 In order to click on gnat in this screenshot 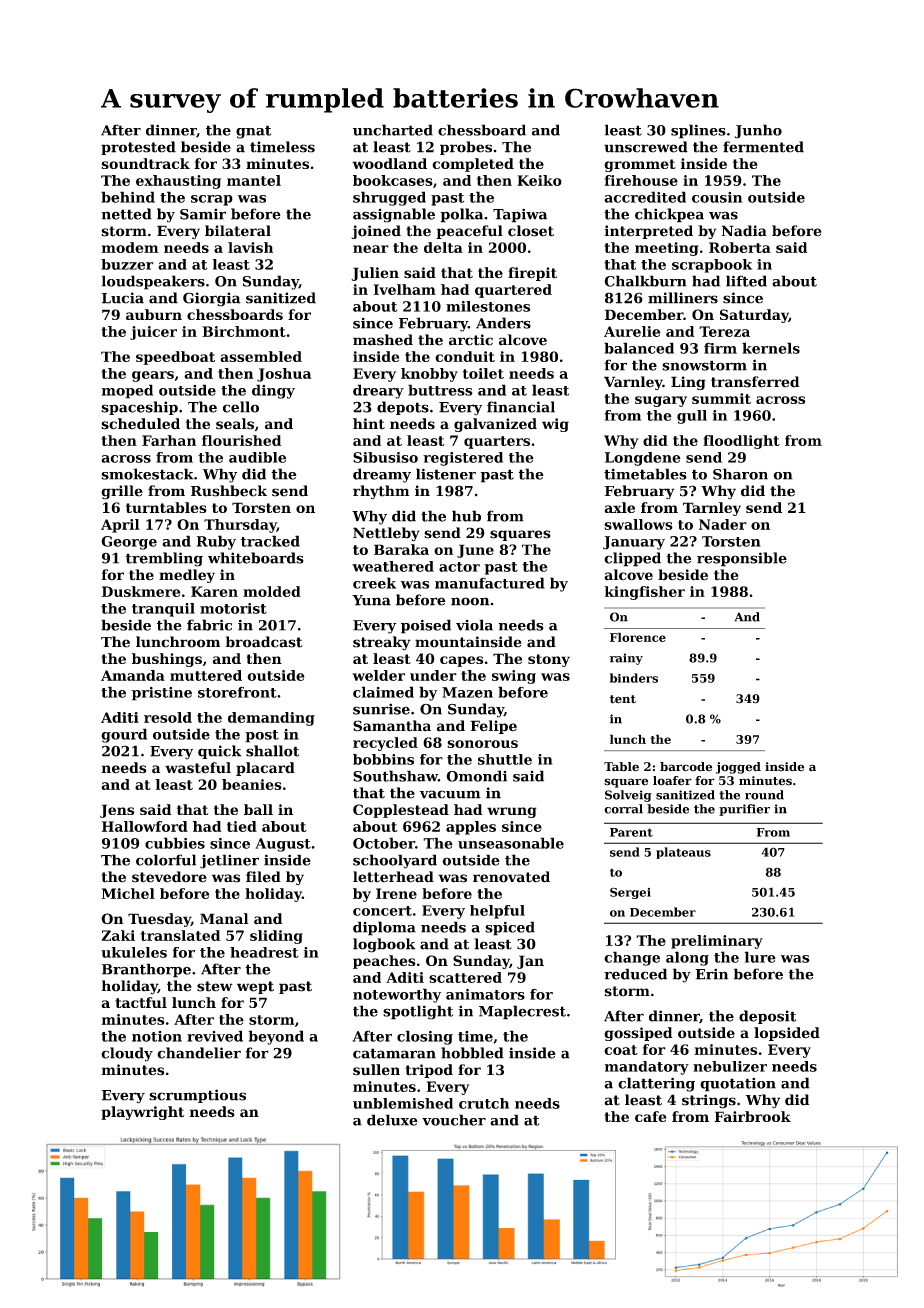, I will do `click(253, 132)`.
